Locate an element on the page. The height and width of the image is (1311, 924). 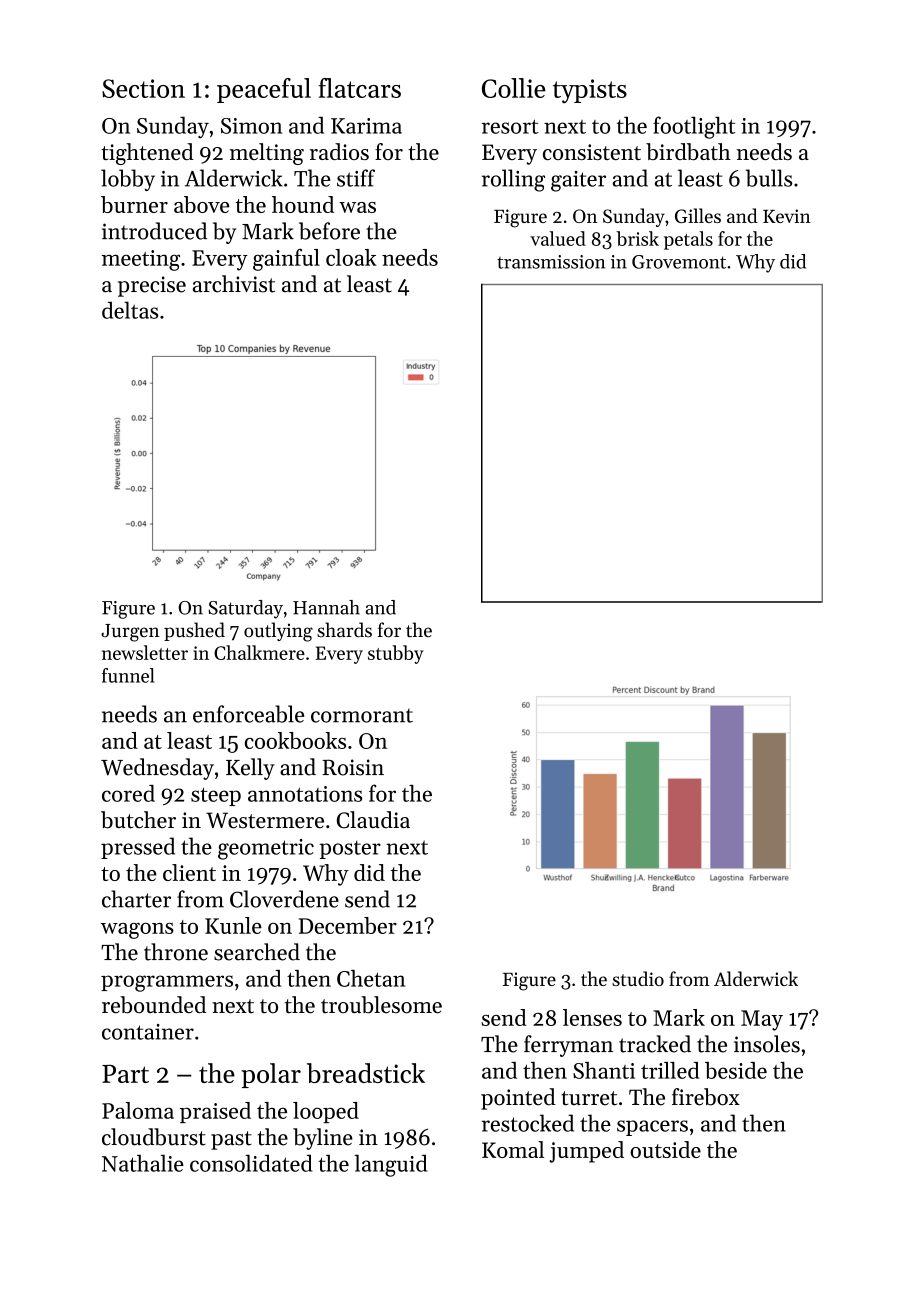
Roisin is located at coordinates (353, 767).
